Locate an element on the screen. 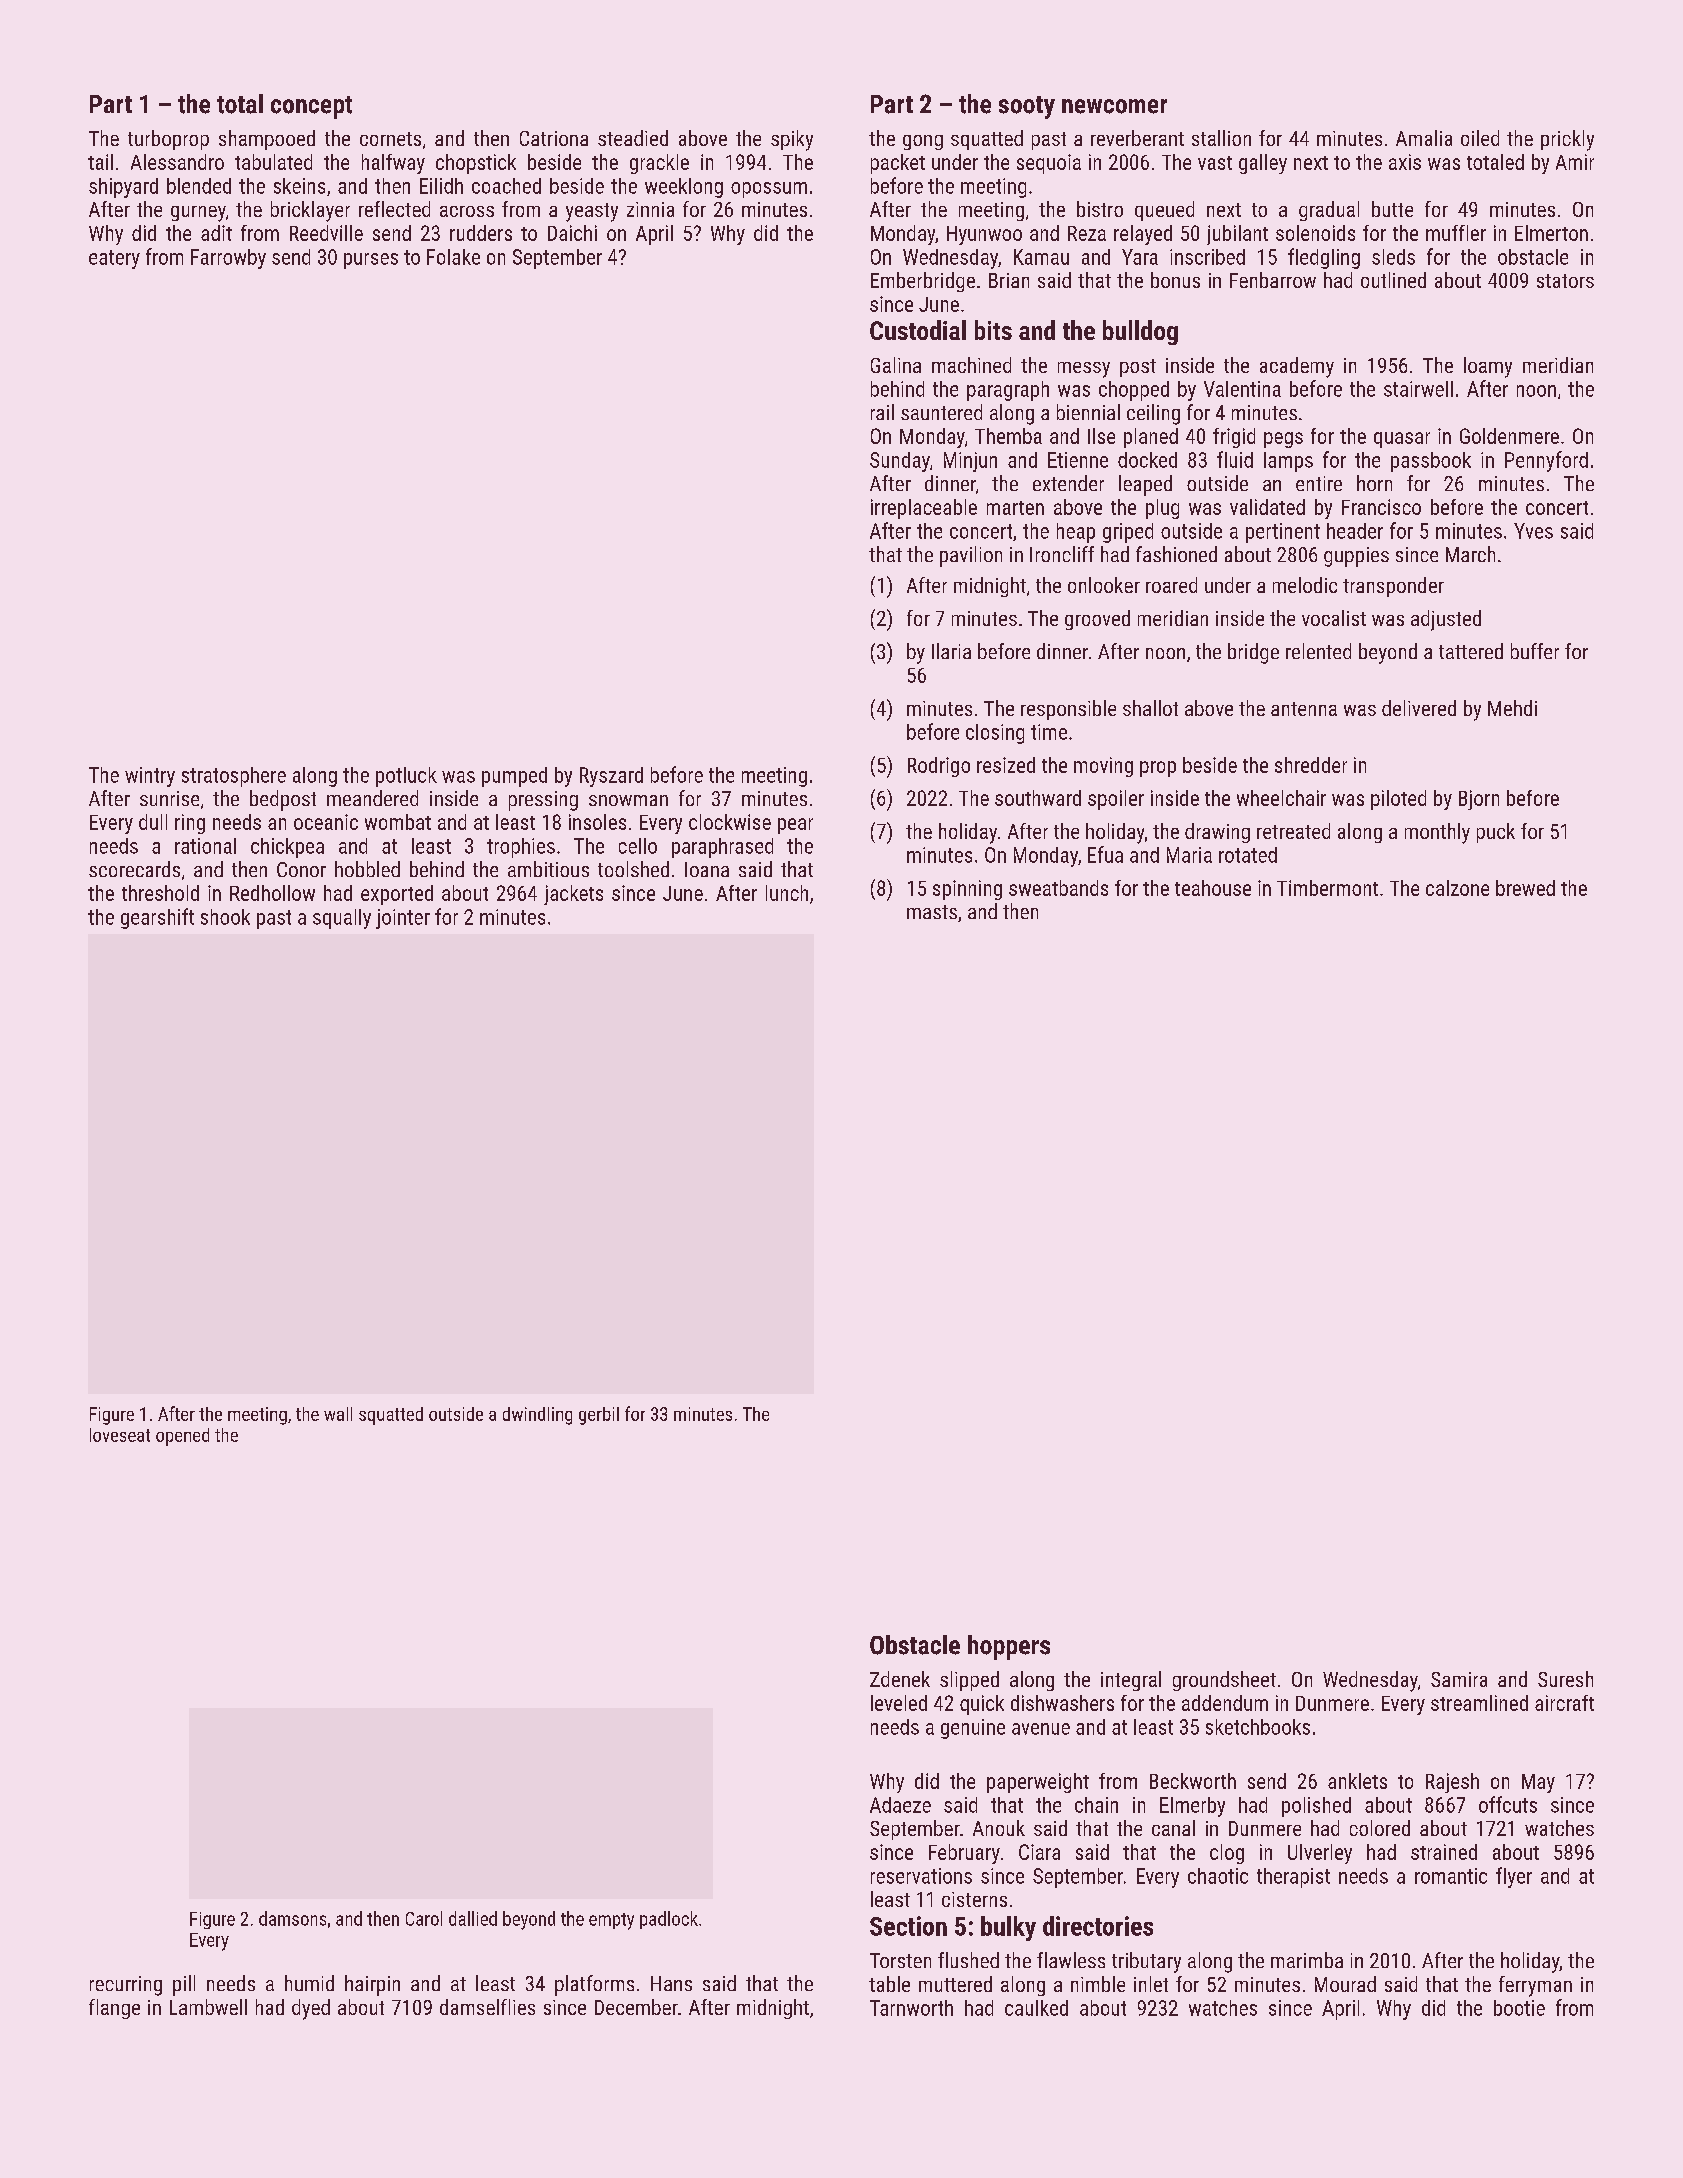 Image resolution: width=1683 pixels, height=2178 pixels. Yves is located at coordinates (1533, 531).
